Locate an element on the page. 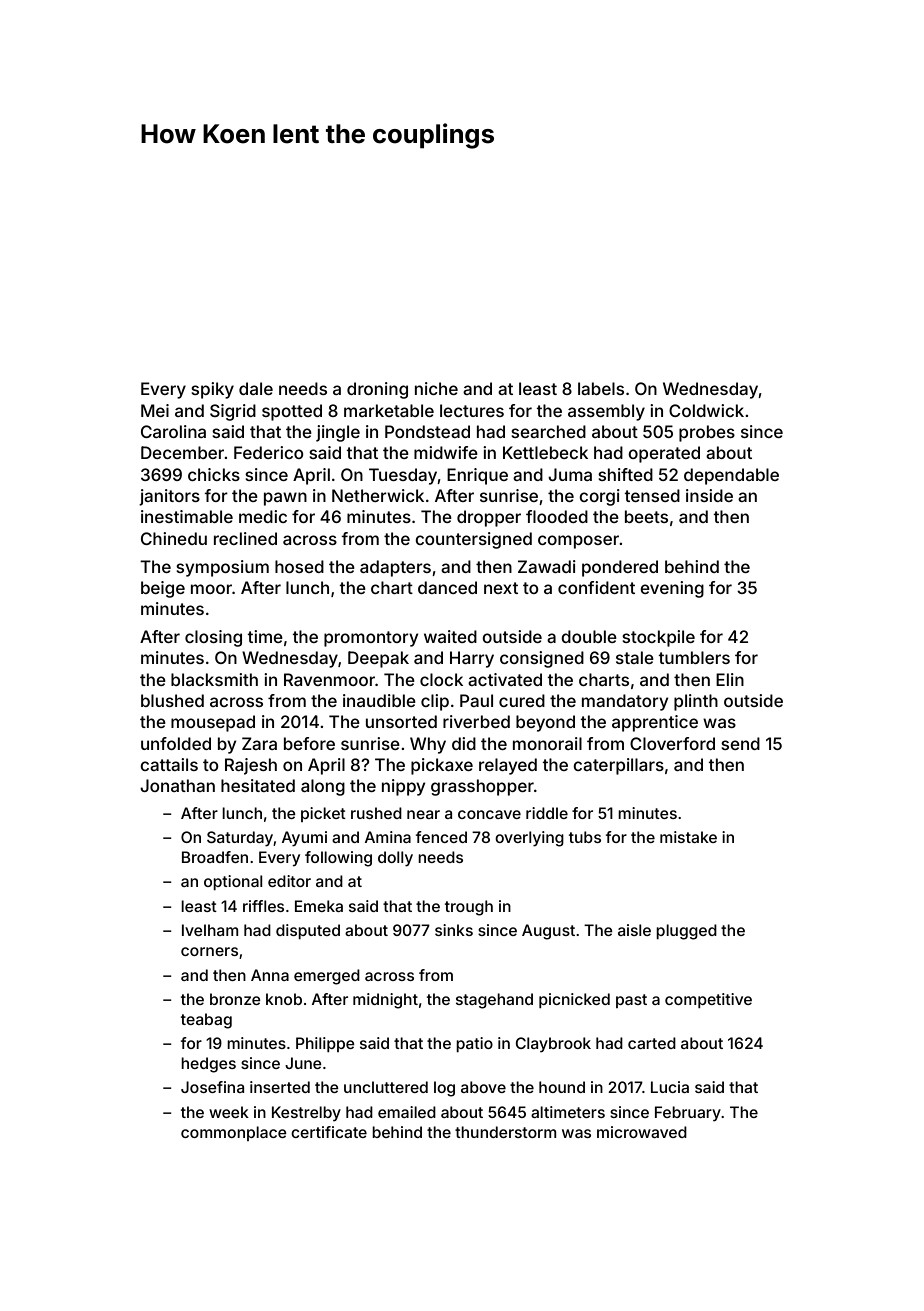 The image size is (924, 1311). niche is located at coordinates (436, 388).
